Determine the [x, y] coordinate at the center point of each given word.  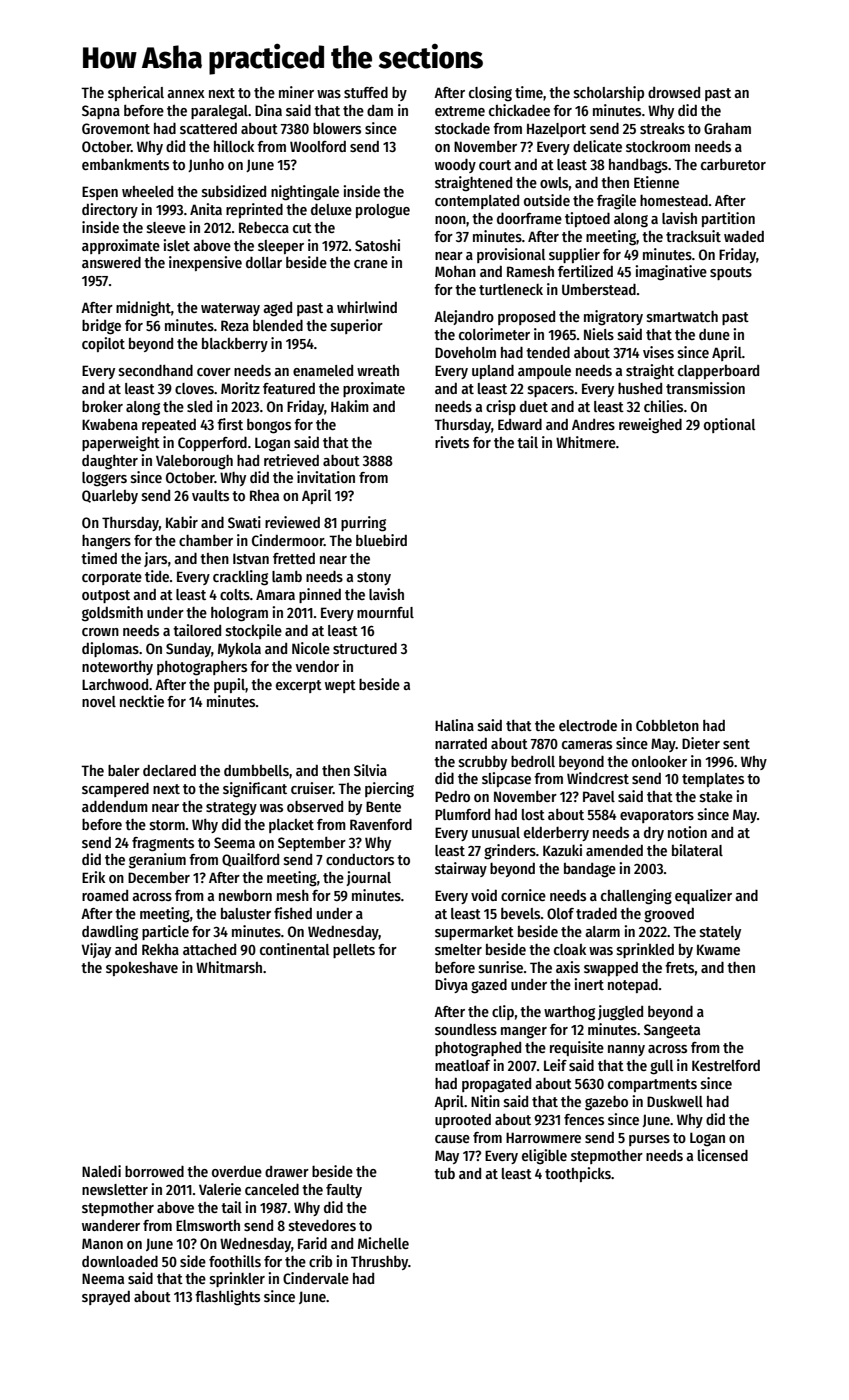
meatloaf [462, 1065]
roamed [105, 895]
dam [380, 110]
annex [186, 94]
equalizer [703, 896]
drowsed [674, 92]
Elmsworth [208, 1225]
